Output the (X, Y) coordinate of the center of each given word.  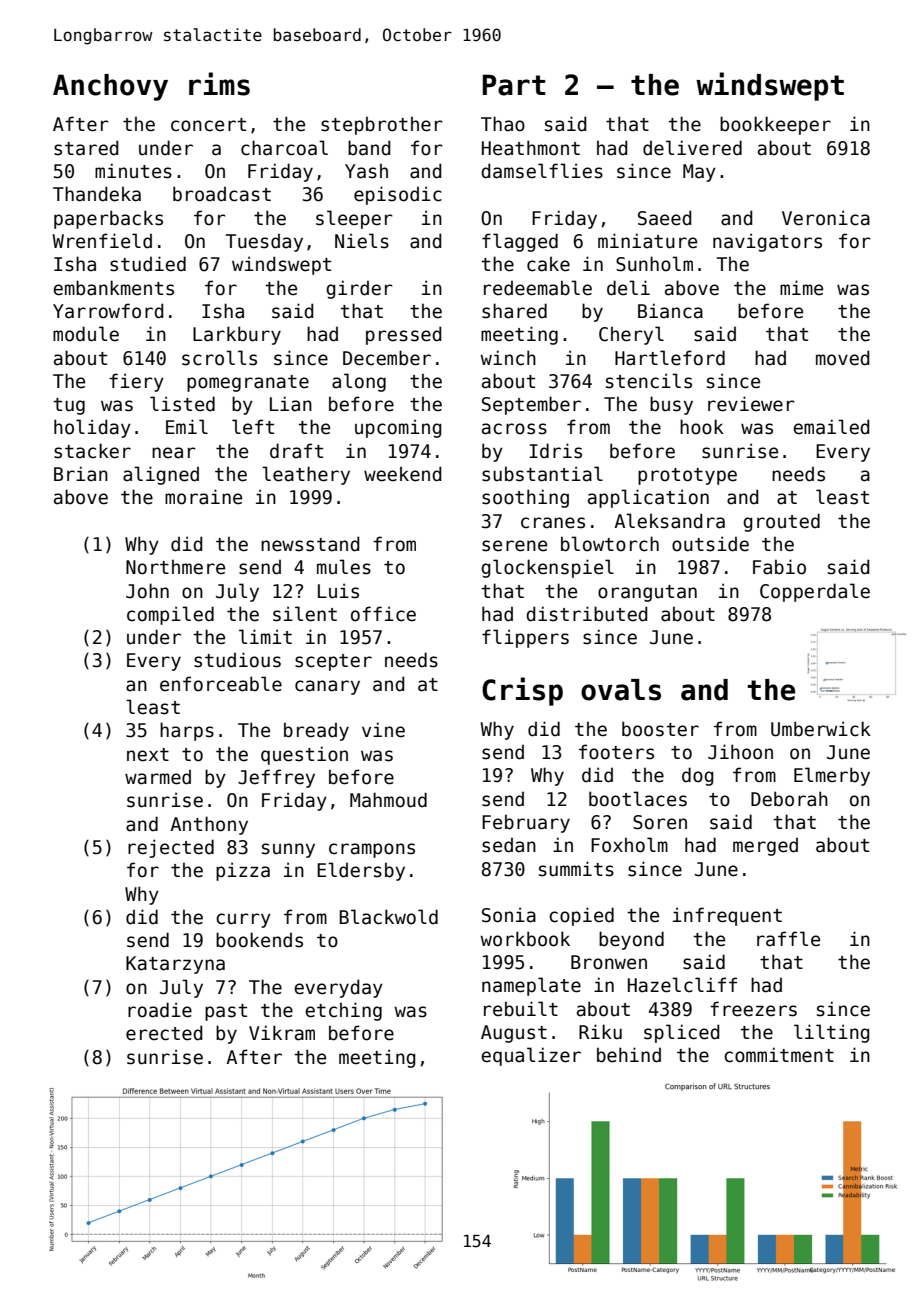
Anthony (209, 825)
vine (383, 730)
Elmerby (832, 776)
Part (514, 85)
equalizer (531, 1056)
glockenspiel (547, 568)
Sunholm (654, 264)
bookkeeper (775, 125)
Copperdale (815, 592)
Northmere (175, 567)
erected (164, 1033)
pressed (404, 335)
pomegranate (248, 383)
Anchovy (110, 87)
